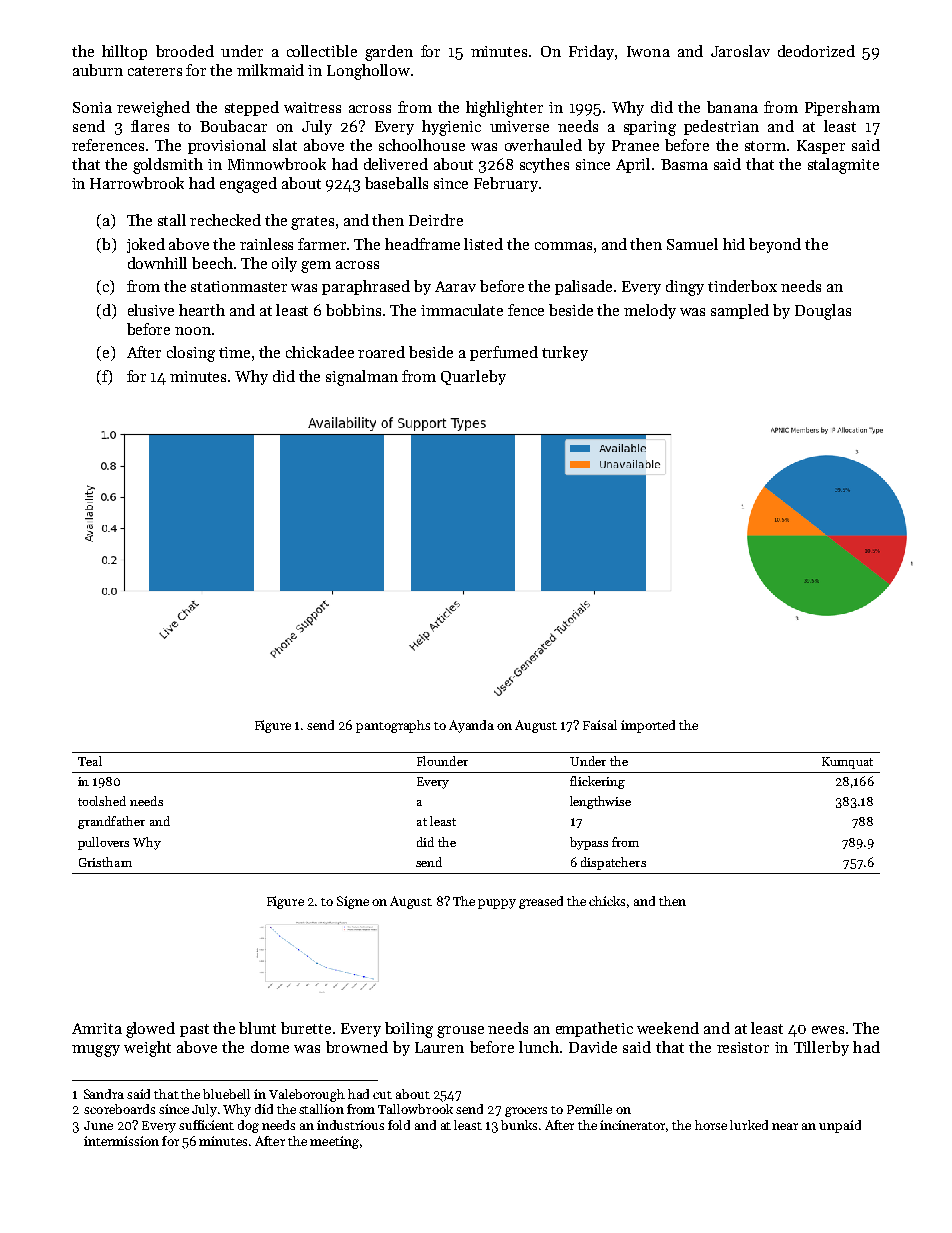 Image resolution: width=952 pixels, height=1233 pixels. What do you see at coordinates (285, 145) in the screenshot?
I see `slat` at bounding box center [285, 145].
